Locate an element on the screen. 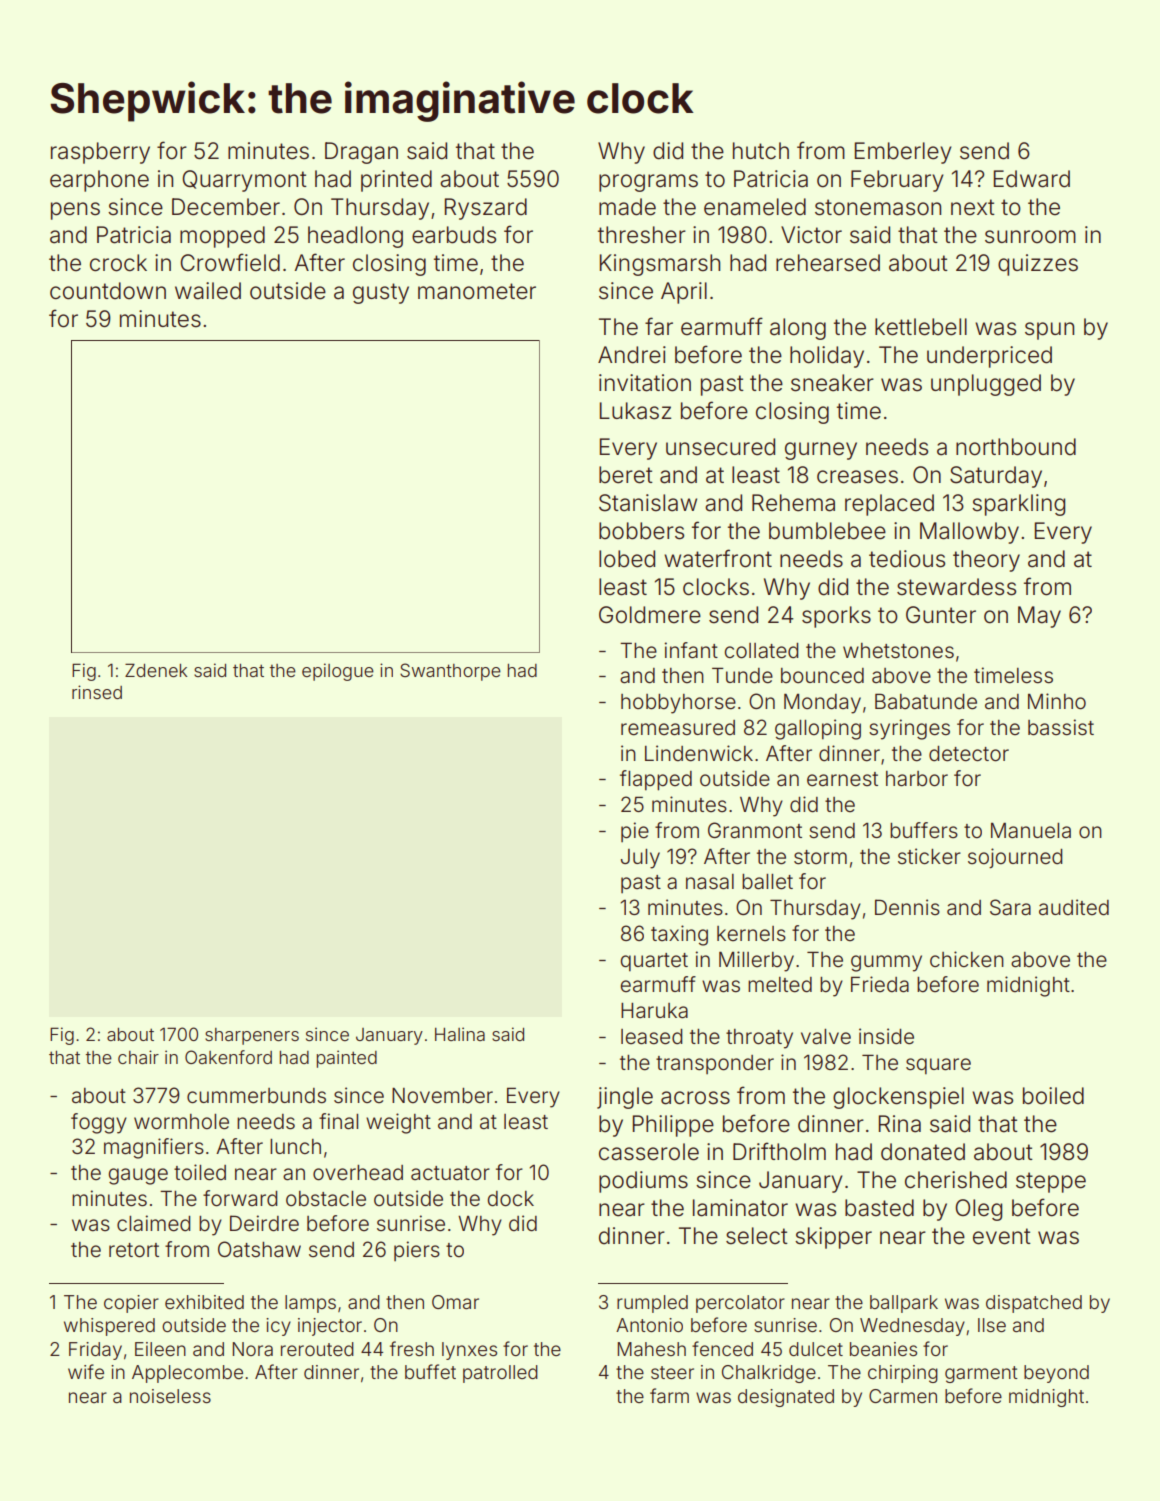 The image size is (1160, 1501). chair is located at coordinates (138, 1057).
